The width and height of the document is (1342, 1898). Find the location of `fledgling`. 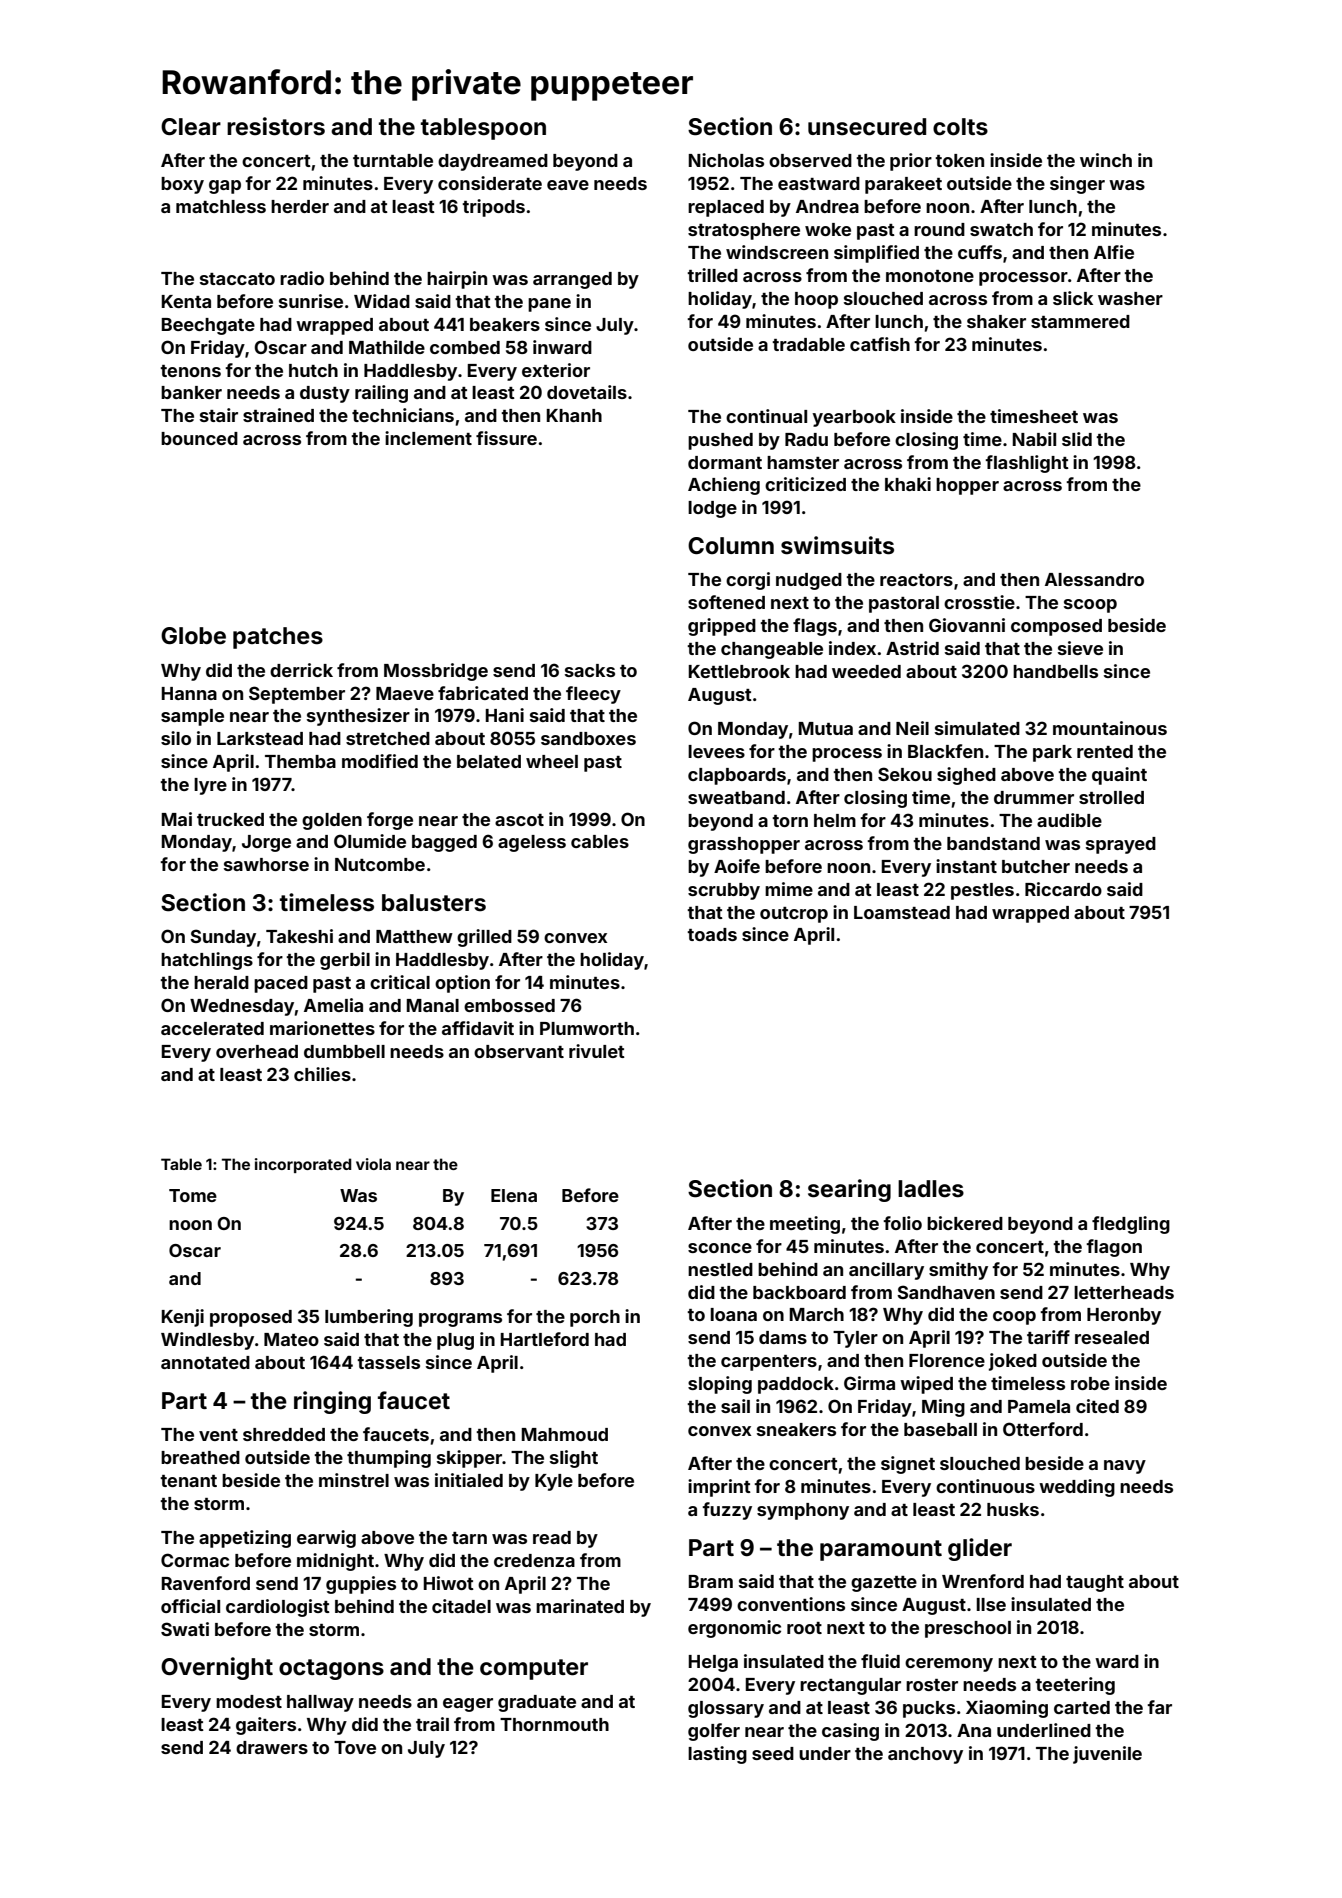

fledgling is located at coordinates (1131, 1225).
